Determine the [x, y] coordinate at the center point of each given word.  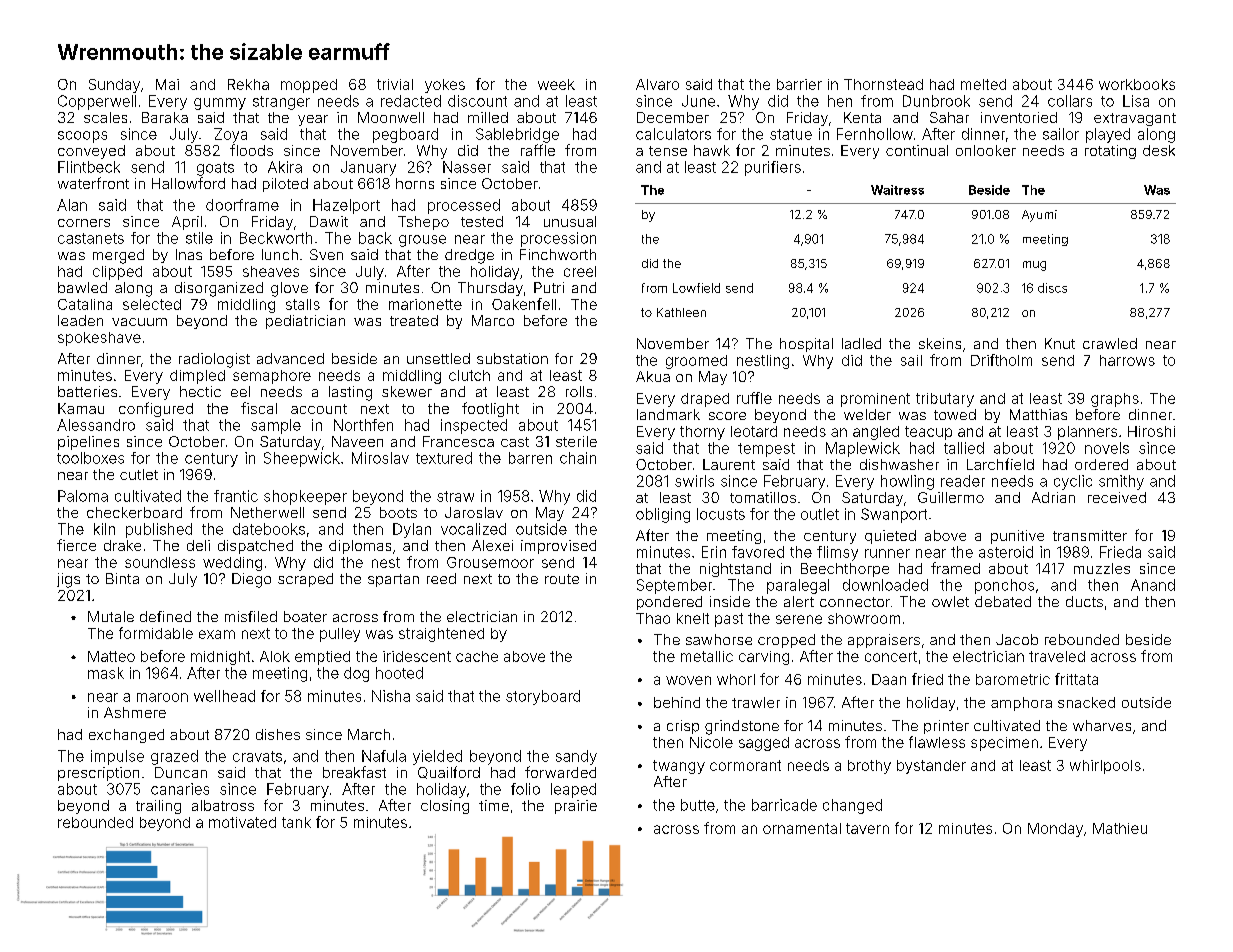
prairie [576, 807]
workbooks [1137, 84]
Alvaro [657, 84]
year [313, 120]
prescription [98, 774]
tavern [867, 828]
